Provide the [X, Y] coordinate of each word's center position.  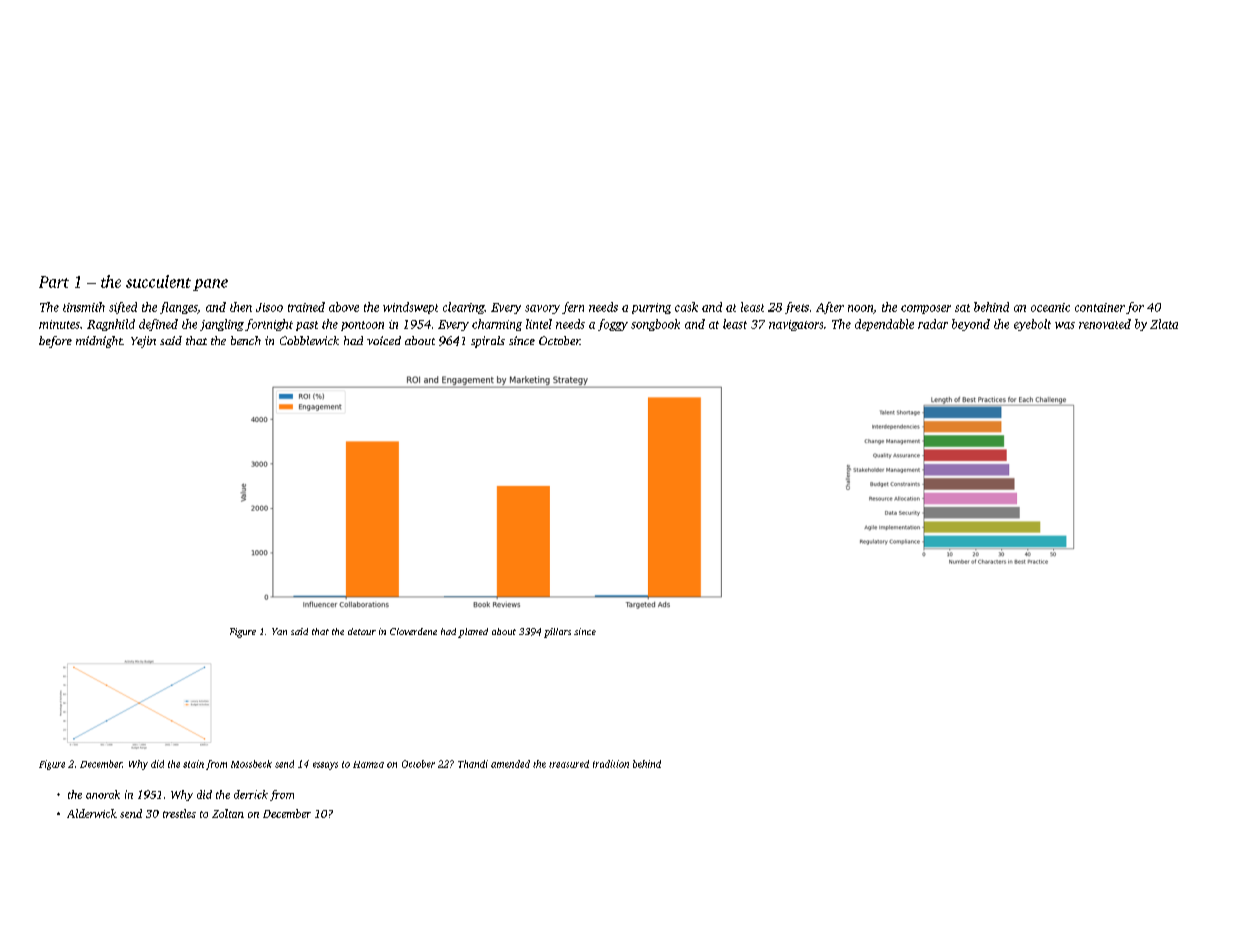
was [1065, 325]
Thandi [473, 764]
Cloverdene [413, 631]
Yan [279, 631]
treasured [569, 764]
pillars [557, 633]
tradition [611, 764]
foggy [613, 325]
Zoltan [228, 813]
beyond [971, 325]
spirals [488, 342]
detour [362, 631]
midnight [99, 342]
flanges [179, 308]
